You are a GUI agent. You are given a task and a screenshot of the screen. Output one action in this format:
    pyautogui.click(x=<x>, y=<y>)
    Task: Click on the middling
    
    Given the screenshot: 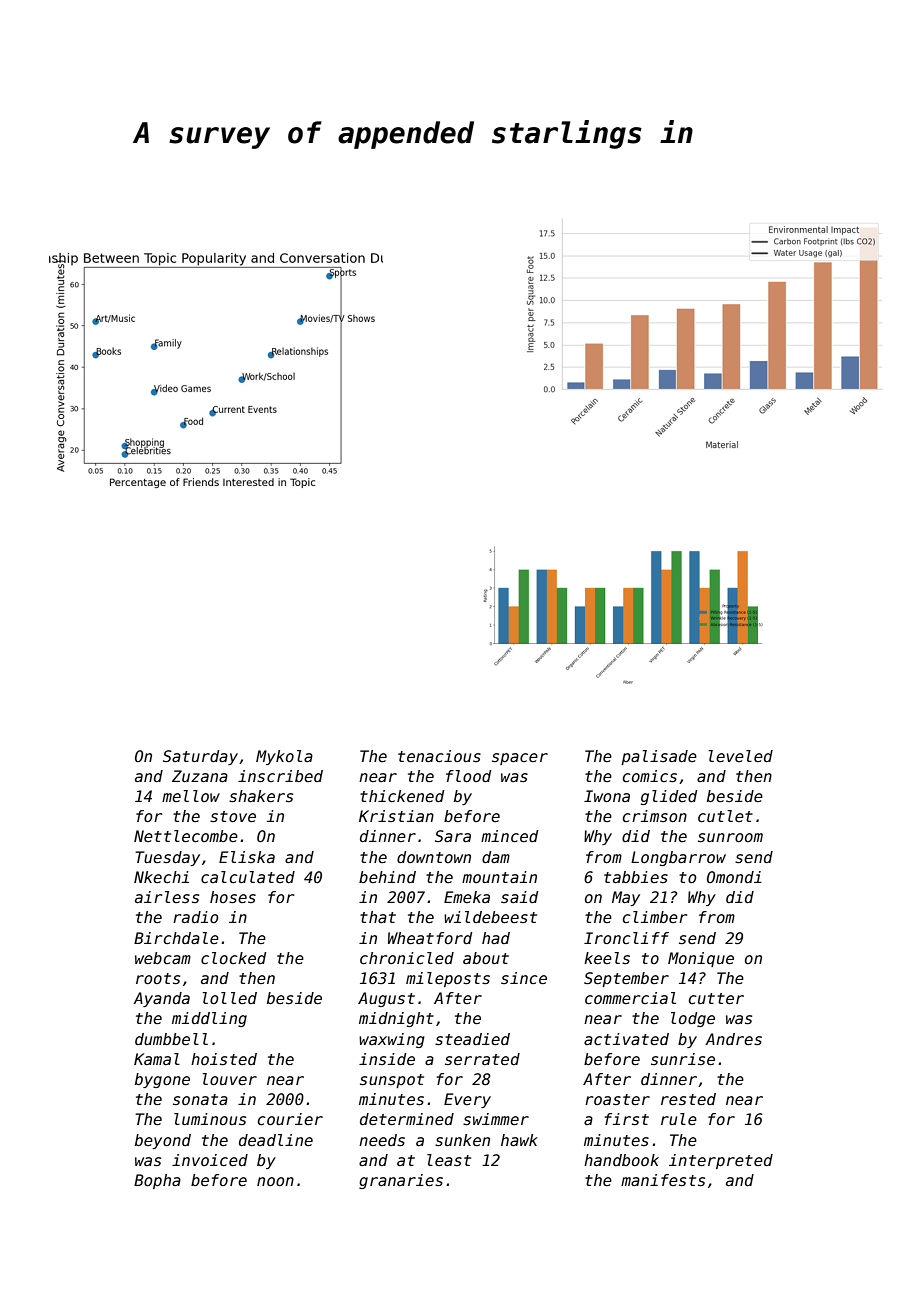 What is the action you would take?
    pyautogui.click(x=209, y=1019)
